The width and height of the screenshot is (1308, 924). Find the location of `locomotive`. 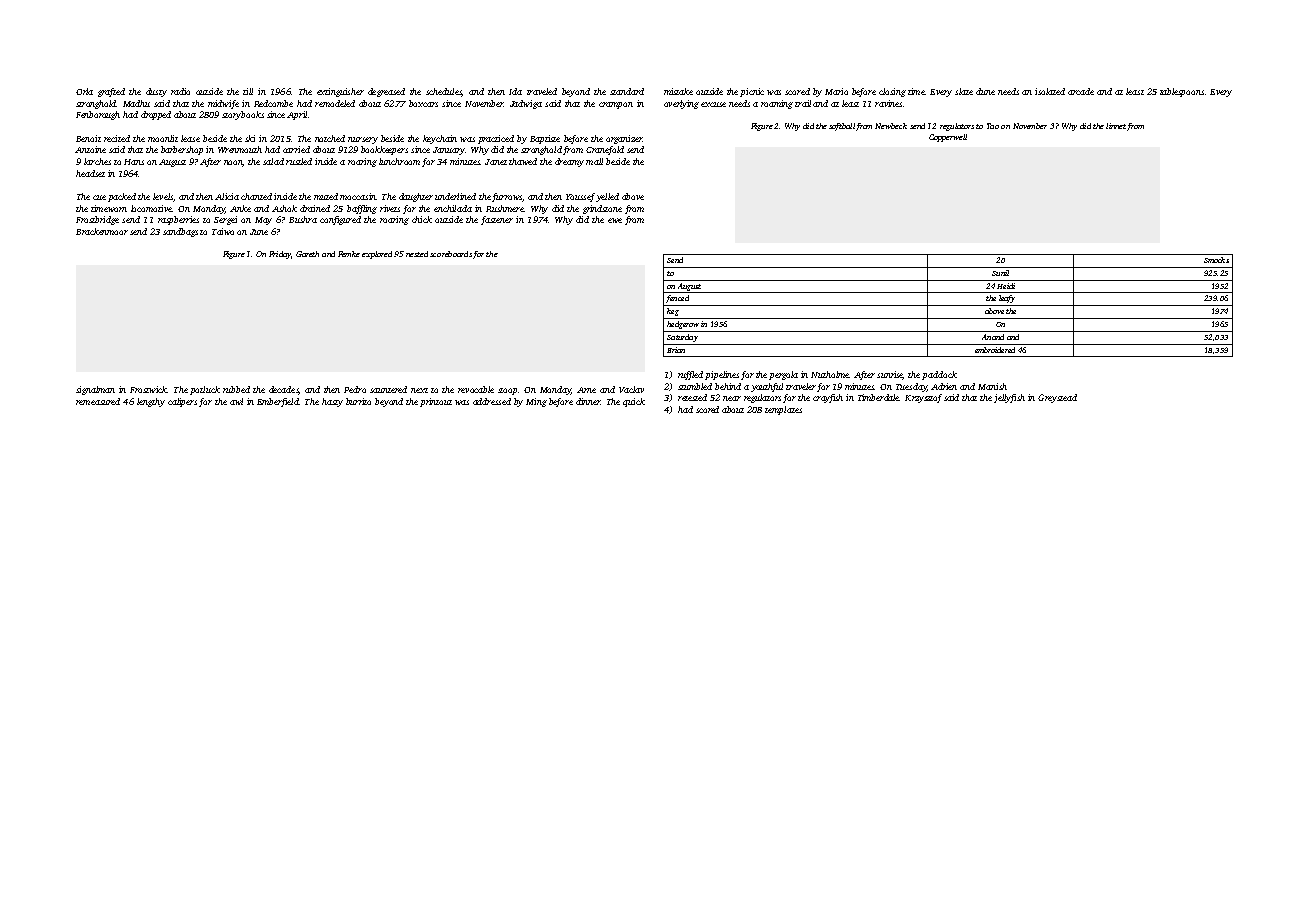

locomotive is located at coordinates (151, 208).
